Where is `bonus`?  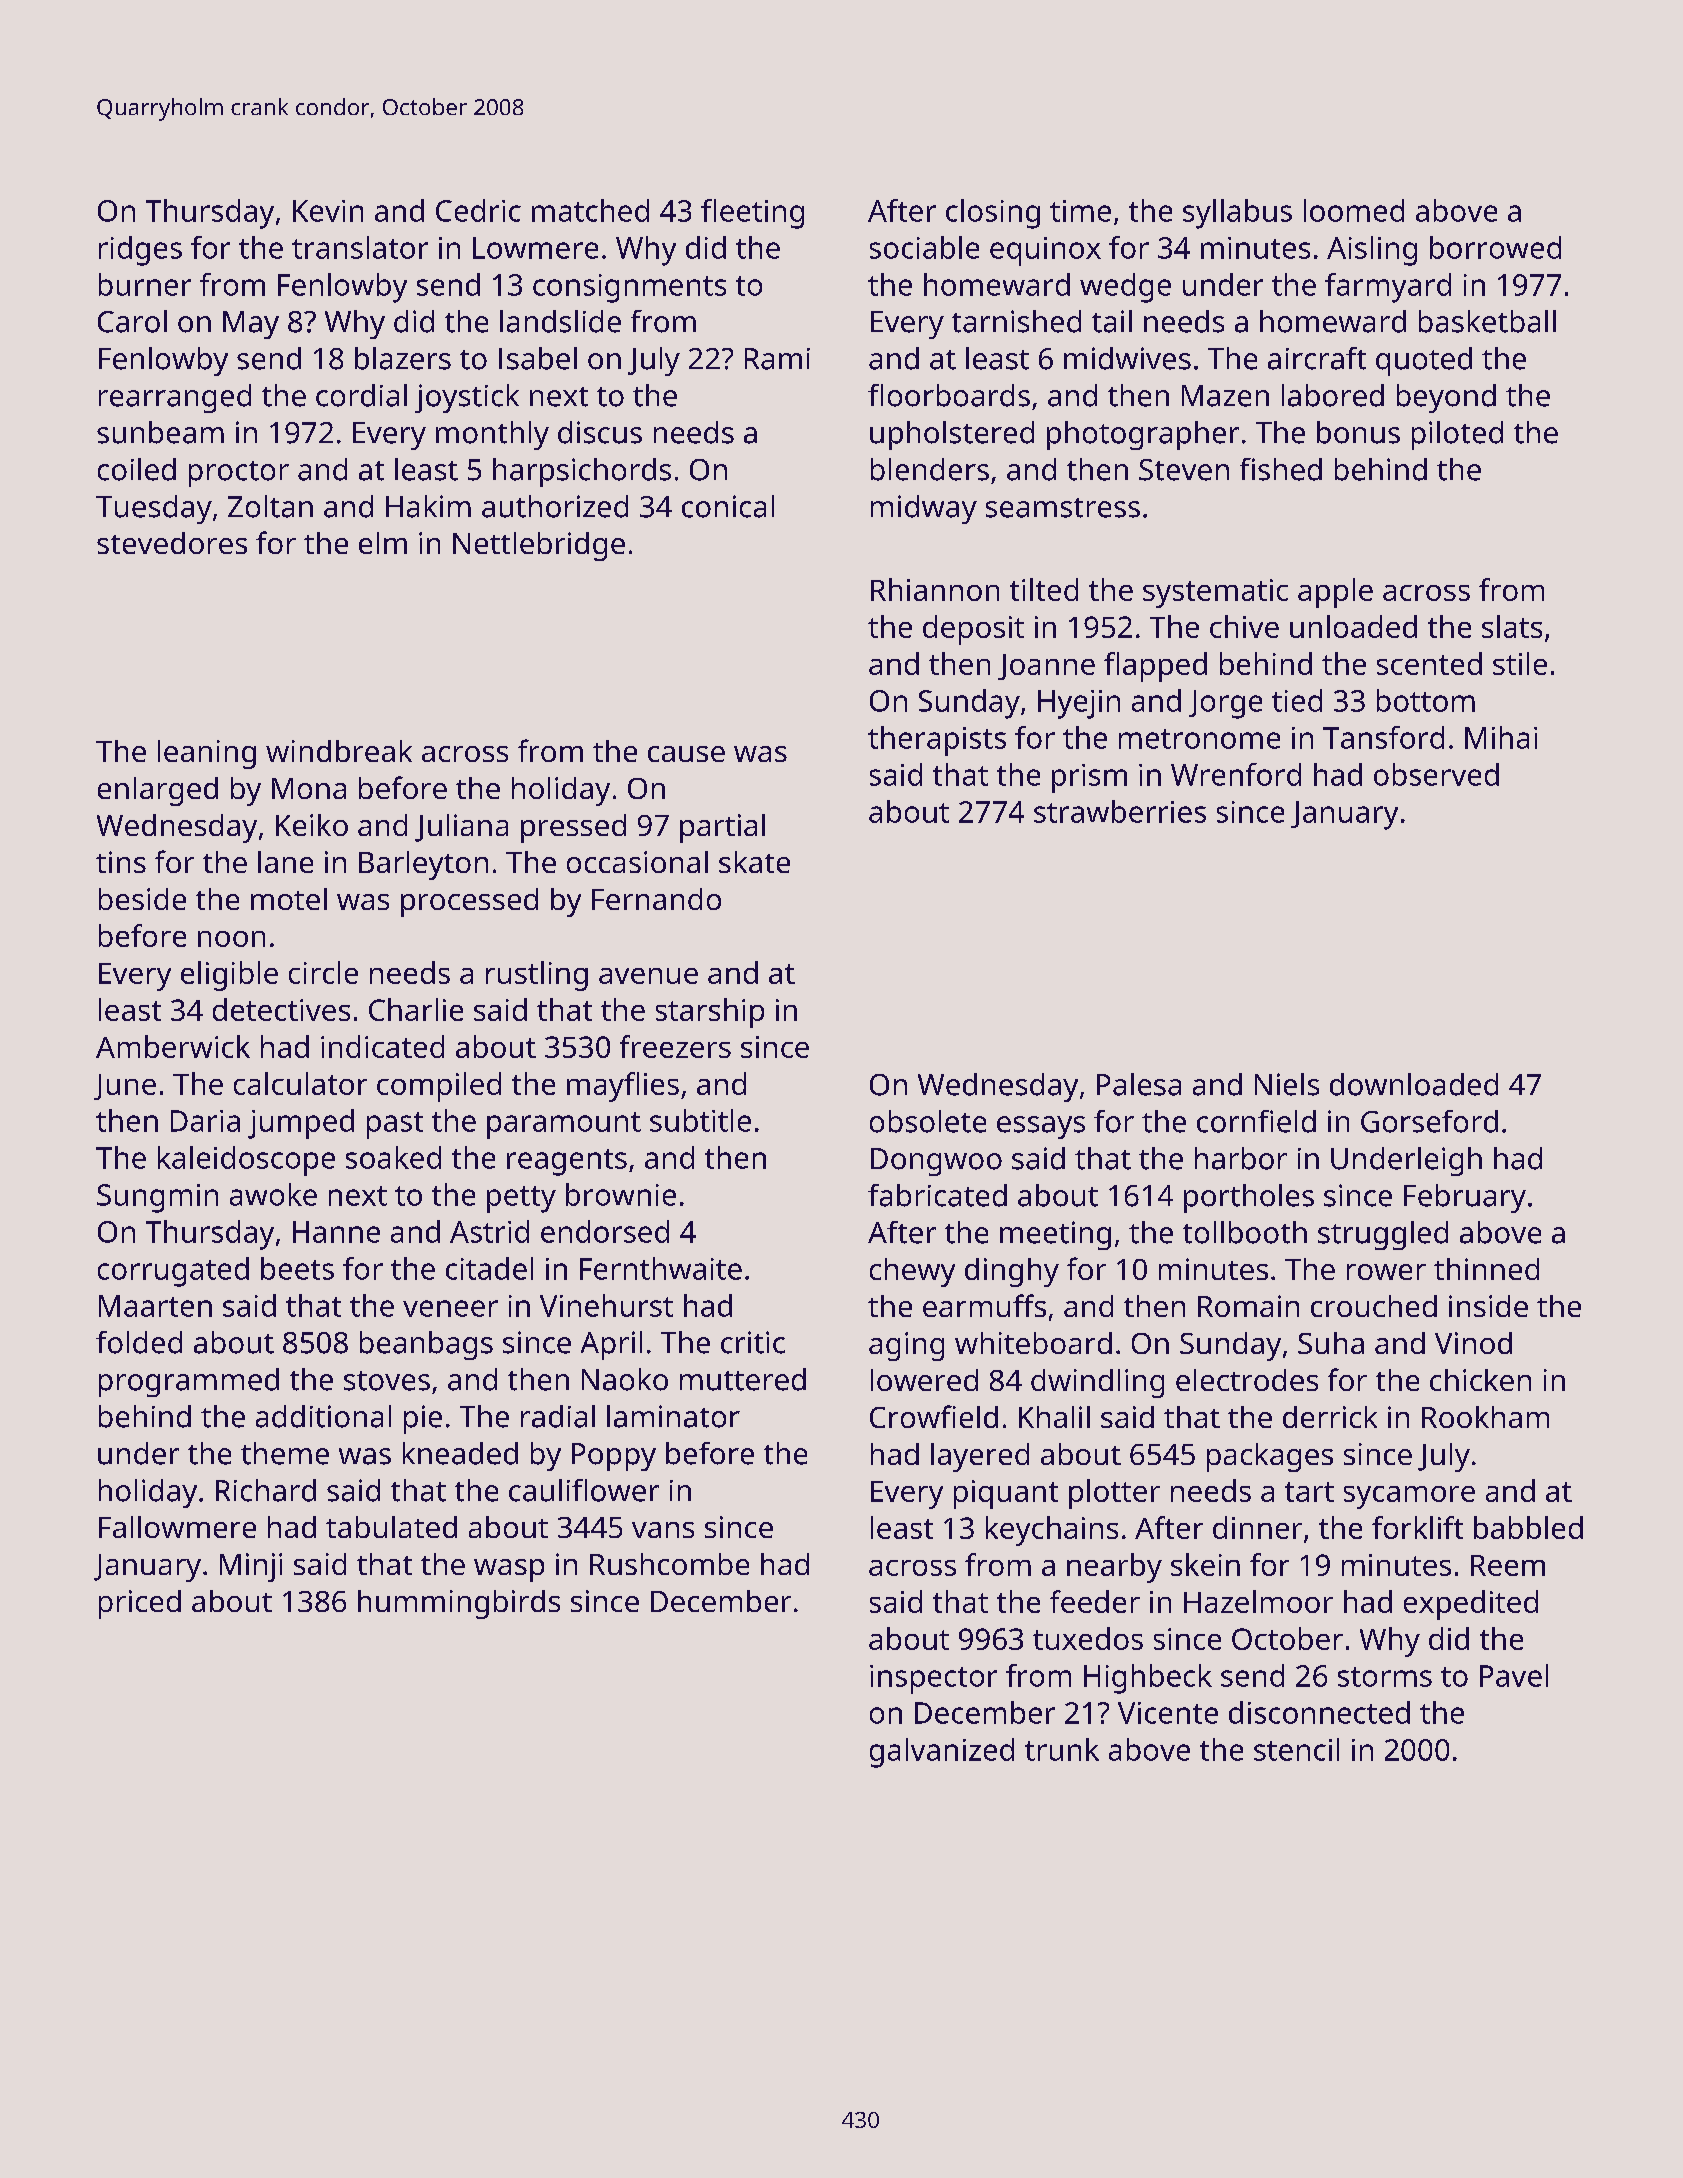 bonus is located at coordinates (1358, 432).
